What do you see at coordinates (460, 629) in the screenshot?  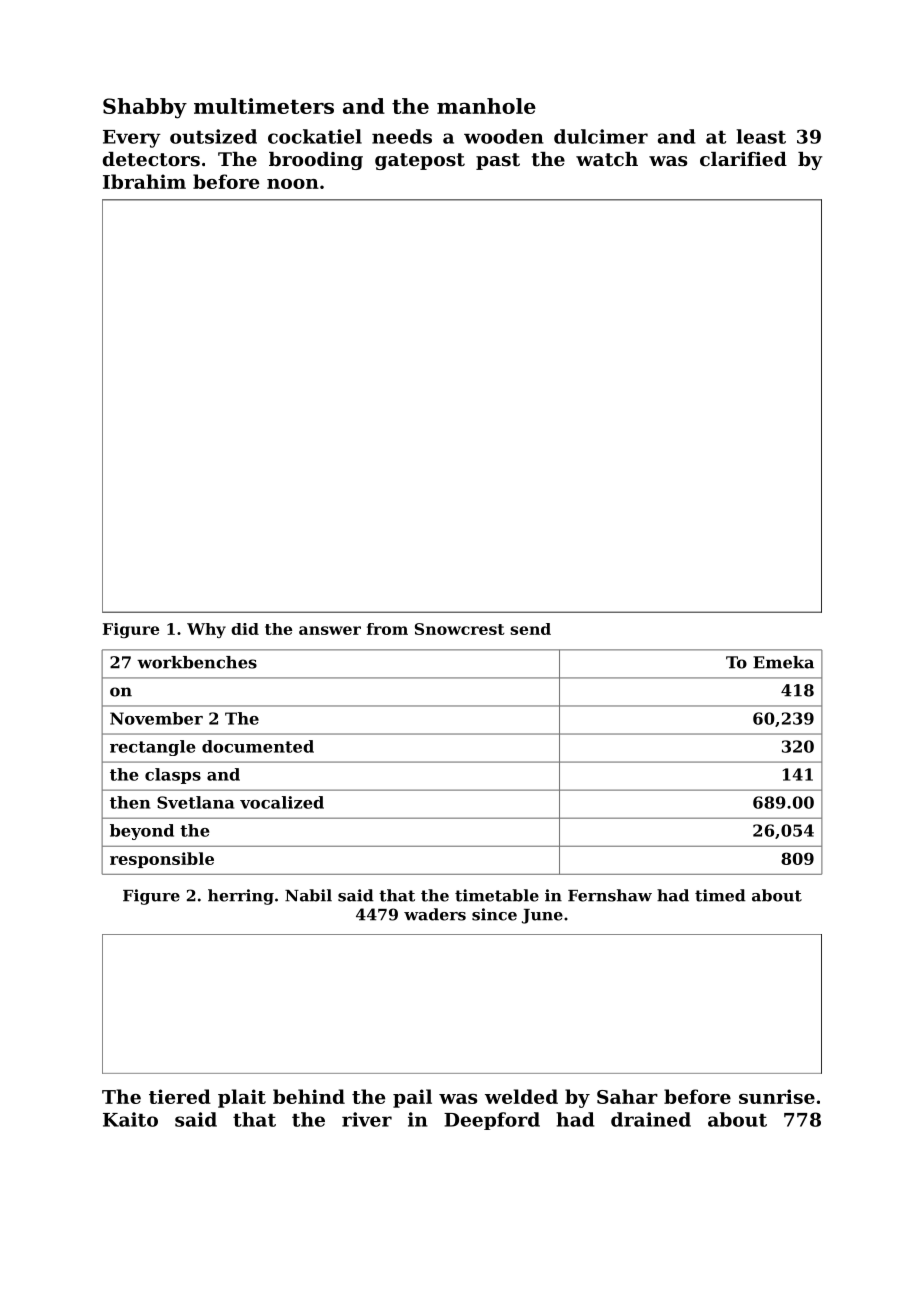 I see `Snowcrest` at bounding box center [460, 629].
